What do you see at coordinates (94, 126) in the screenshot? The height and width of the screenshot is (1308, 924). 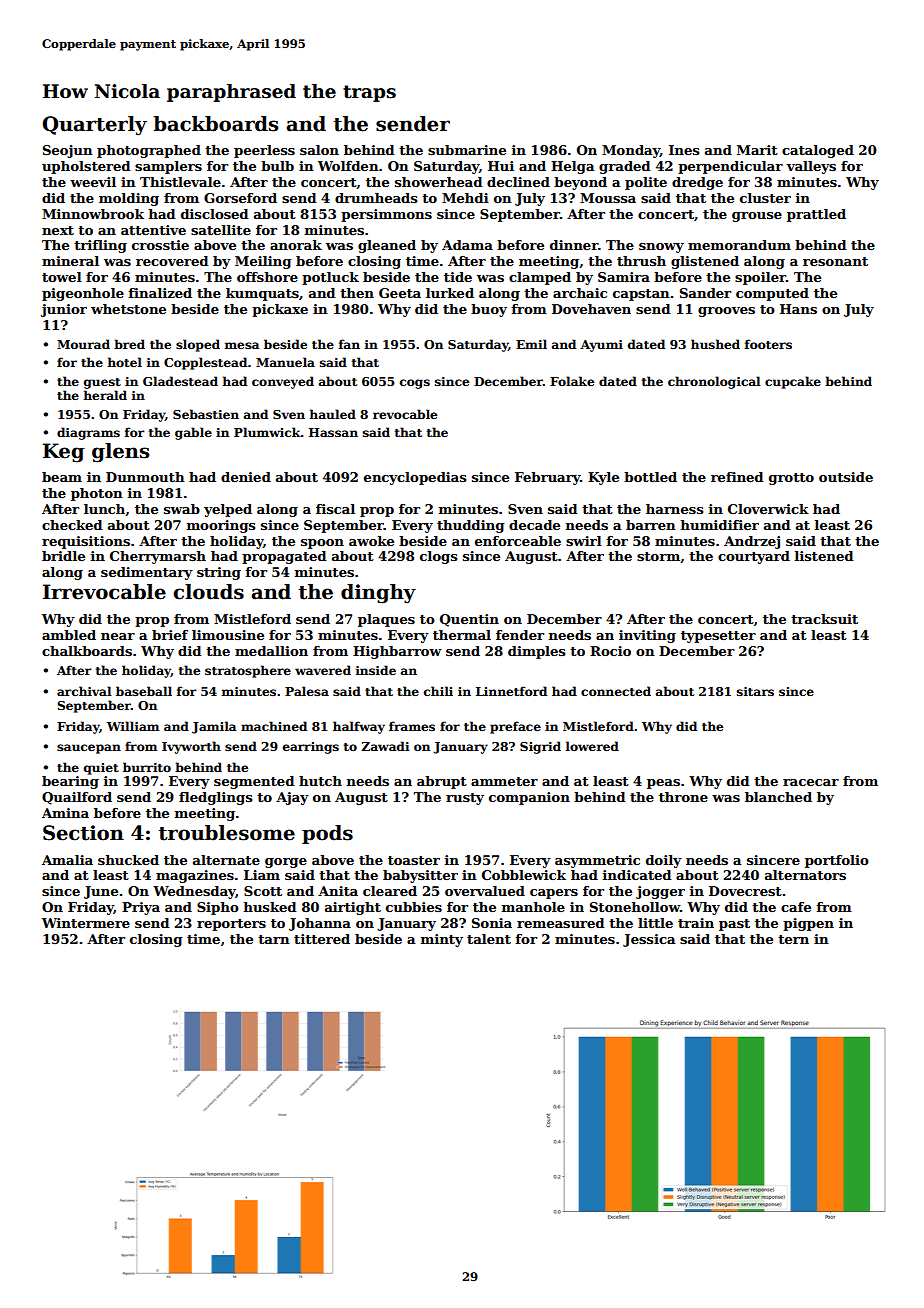 I see `Quarterly` at bounding box center [94, 126].
